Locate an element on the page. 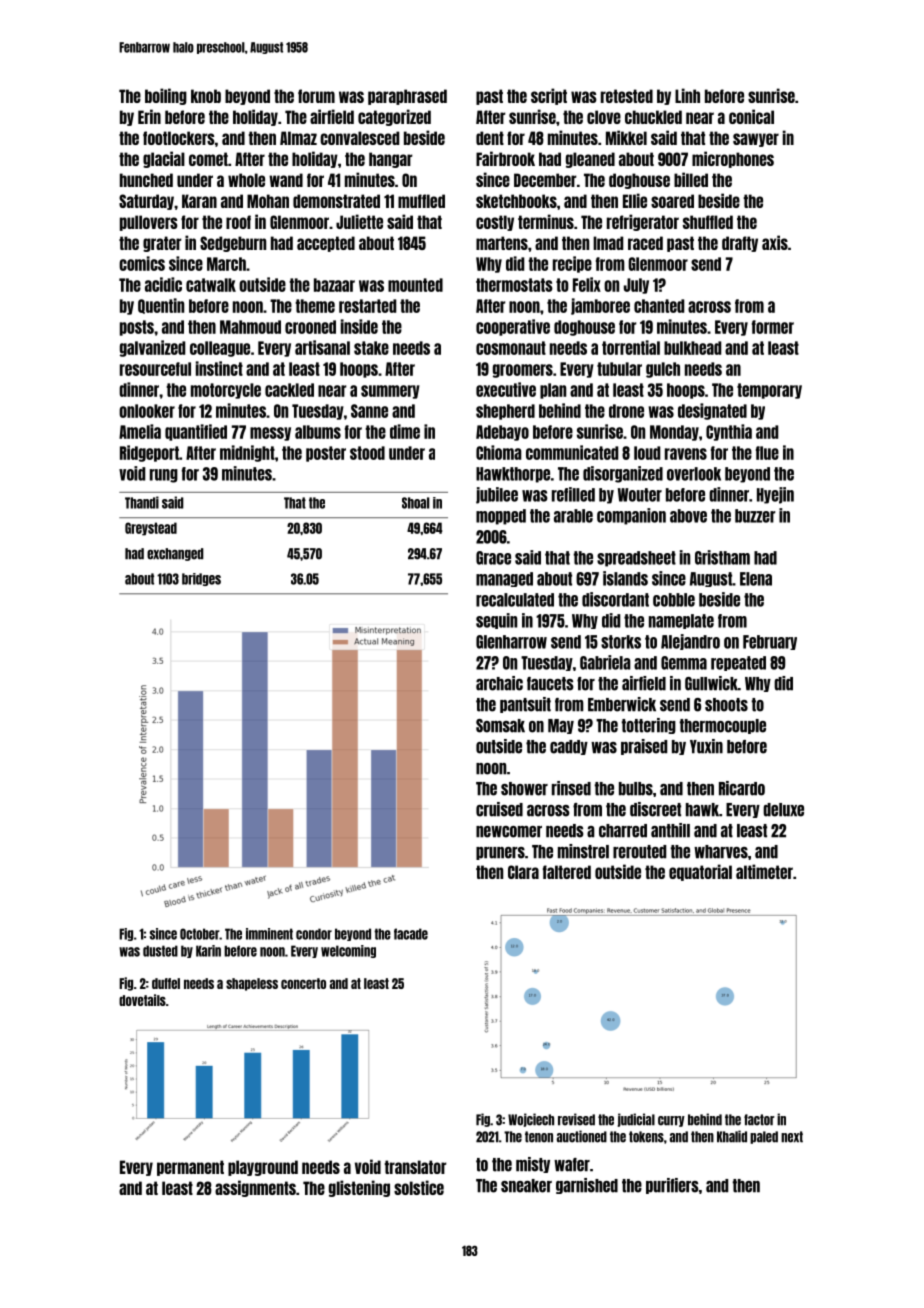 The image size is (924, 1308). mounted is located at coordinates (415, 285).
